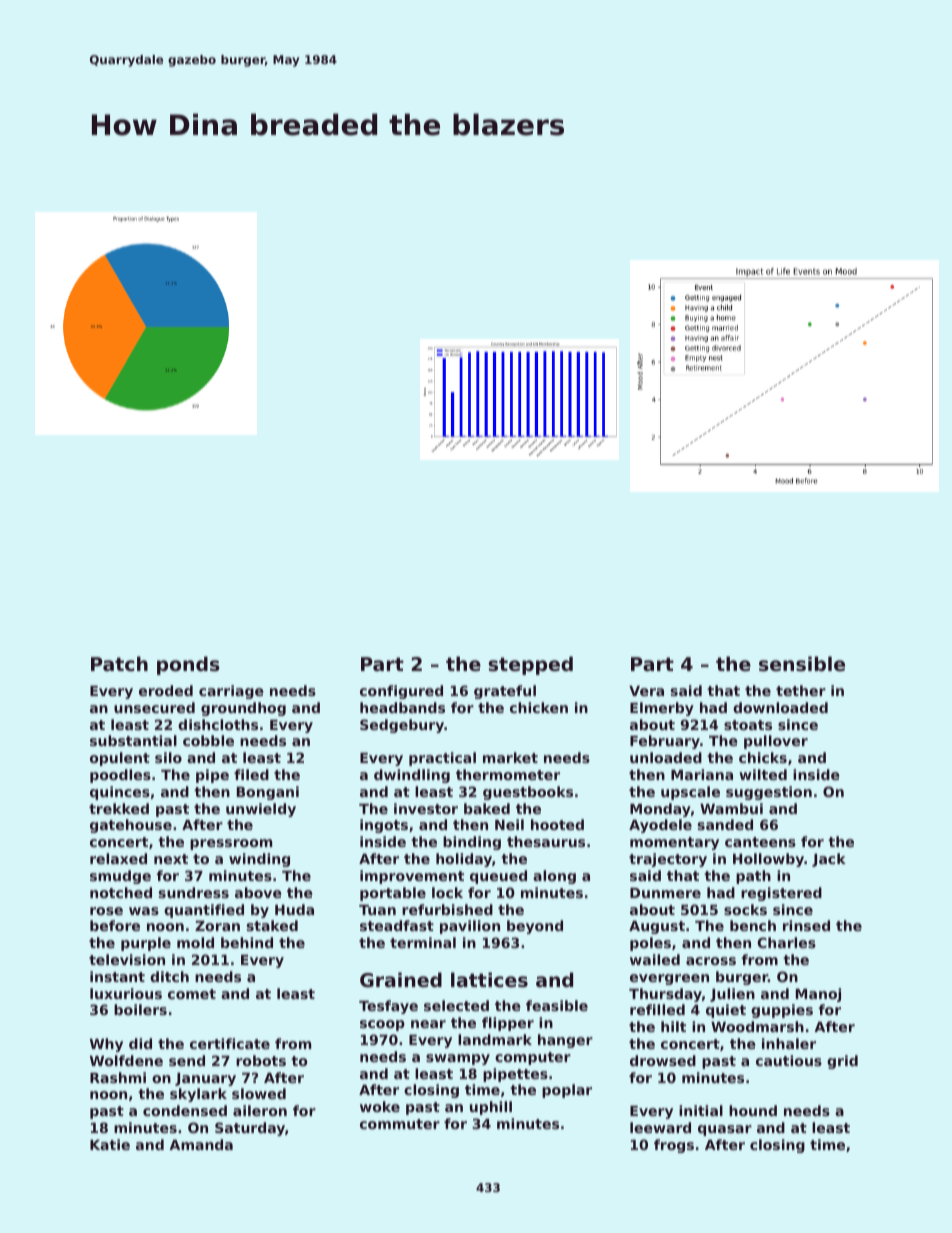  Describe the element at coordinates (458, 1059) in the screenshot. I see `swampy` at that location.
